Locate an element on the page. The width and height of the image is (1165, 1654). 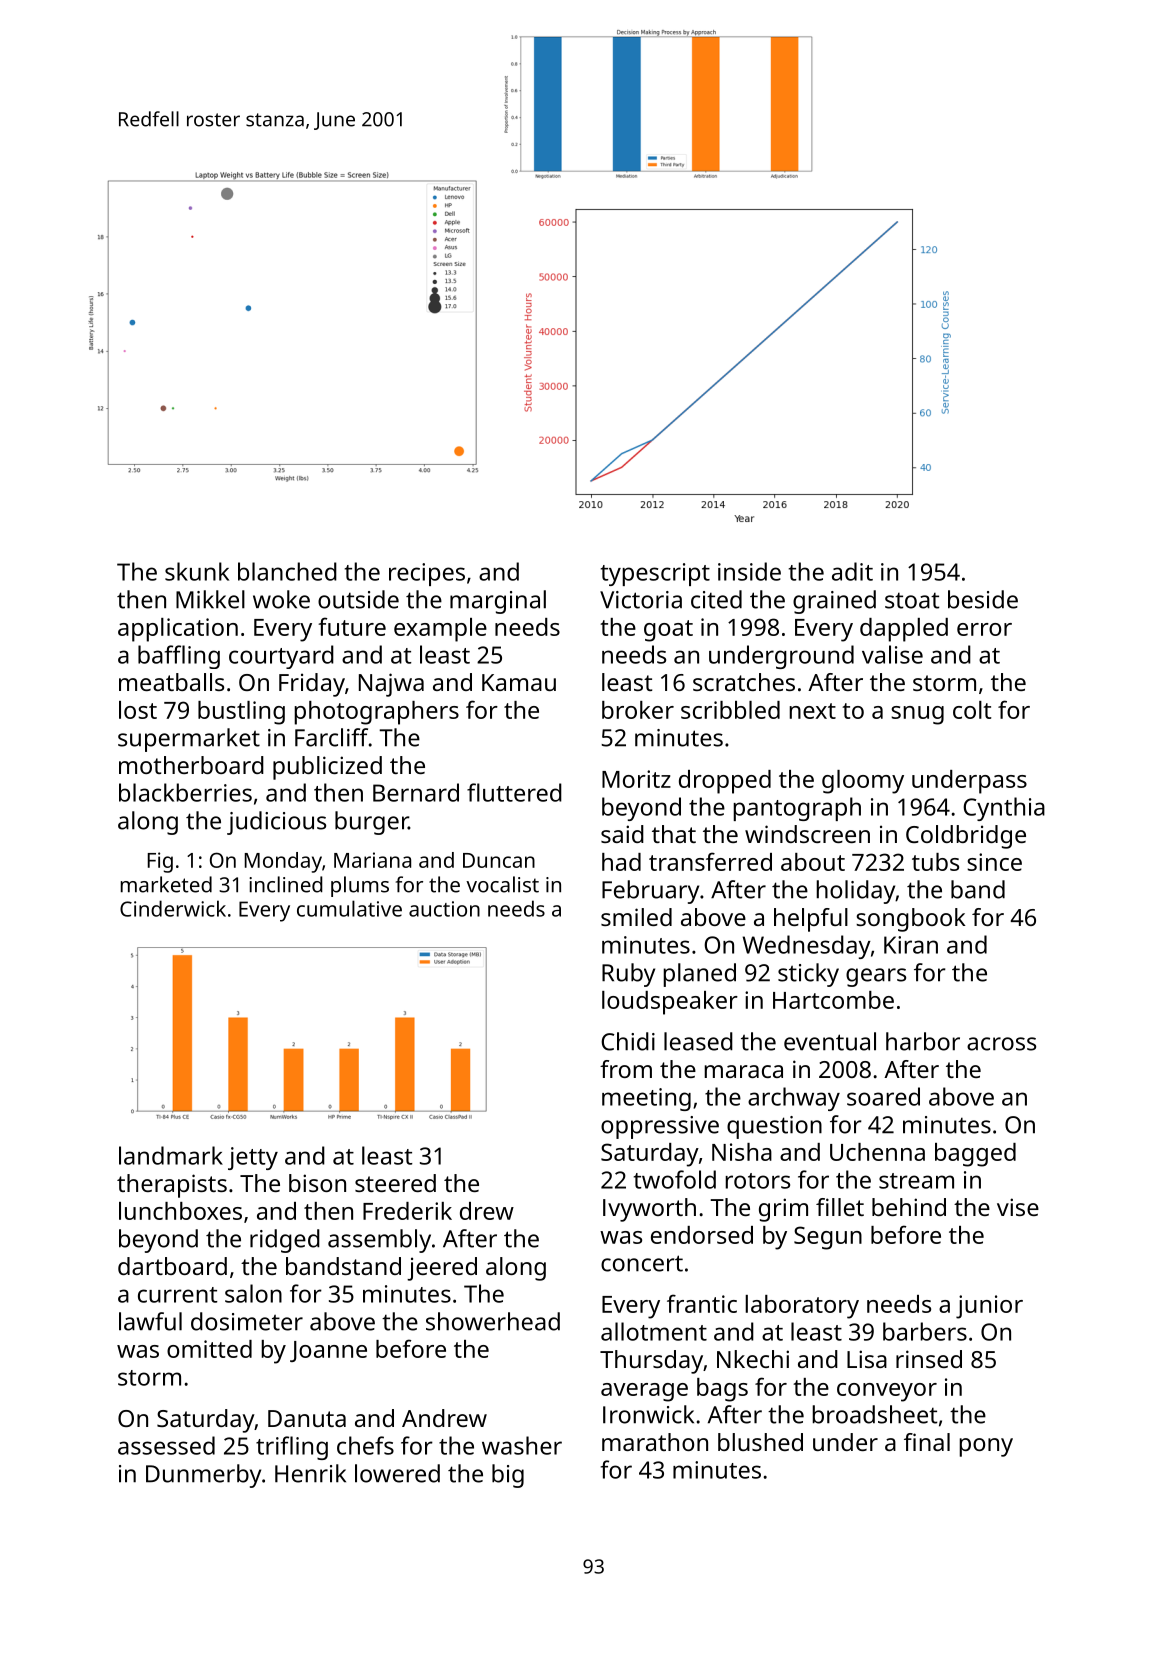
skunk is located at coordinates (197, 571).
